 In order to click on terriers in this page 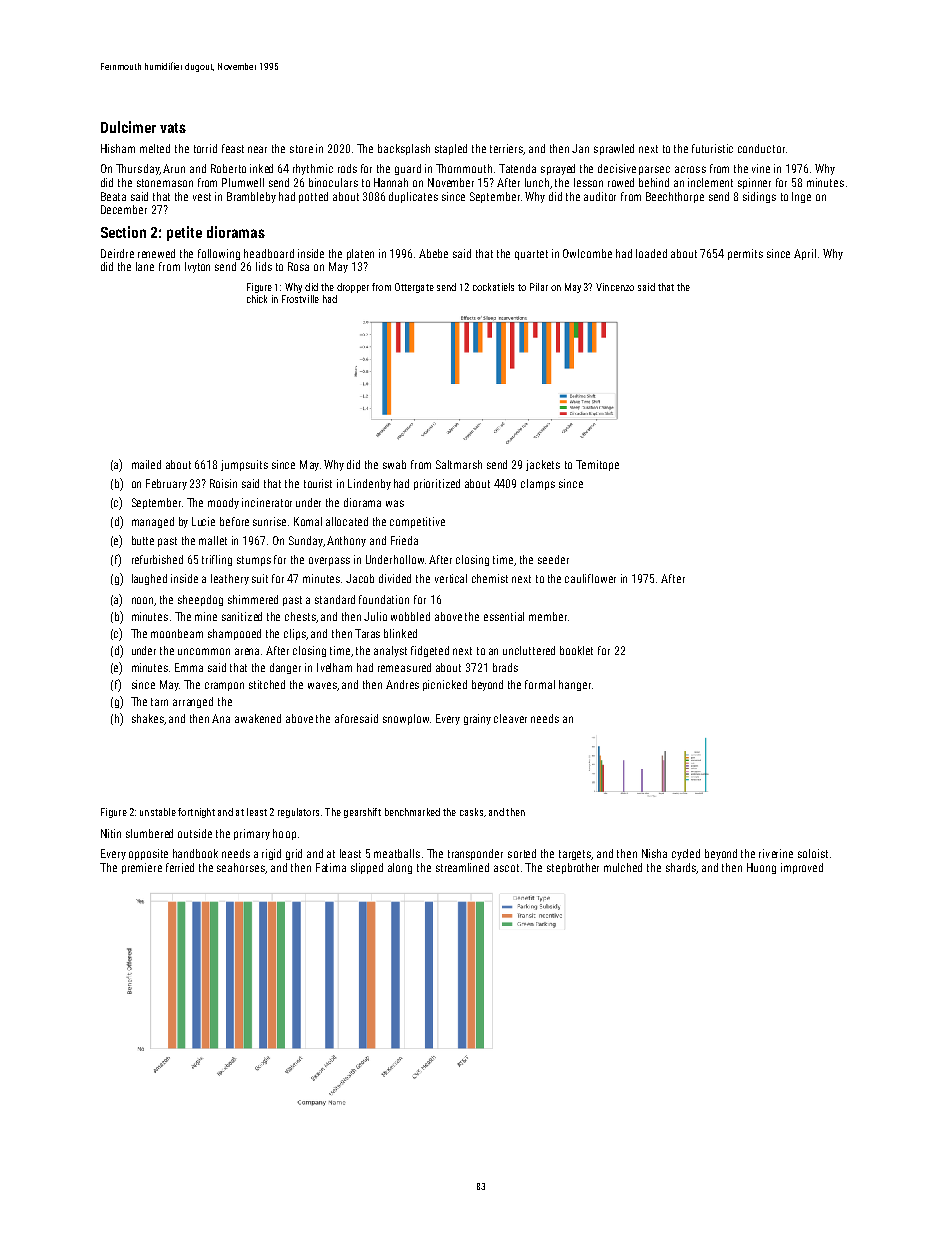, I will do `click(507, 149)`.
